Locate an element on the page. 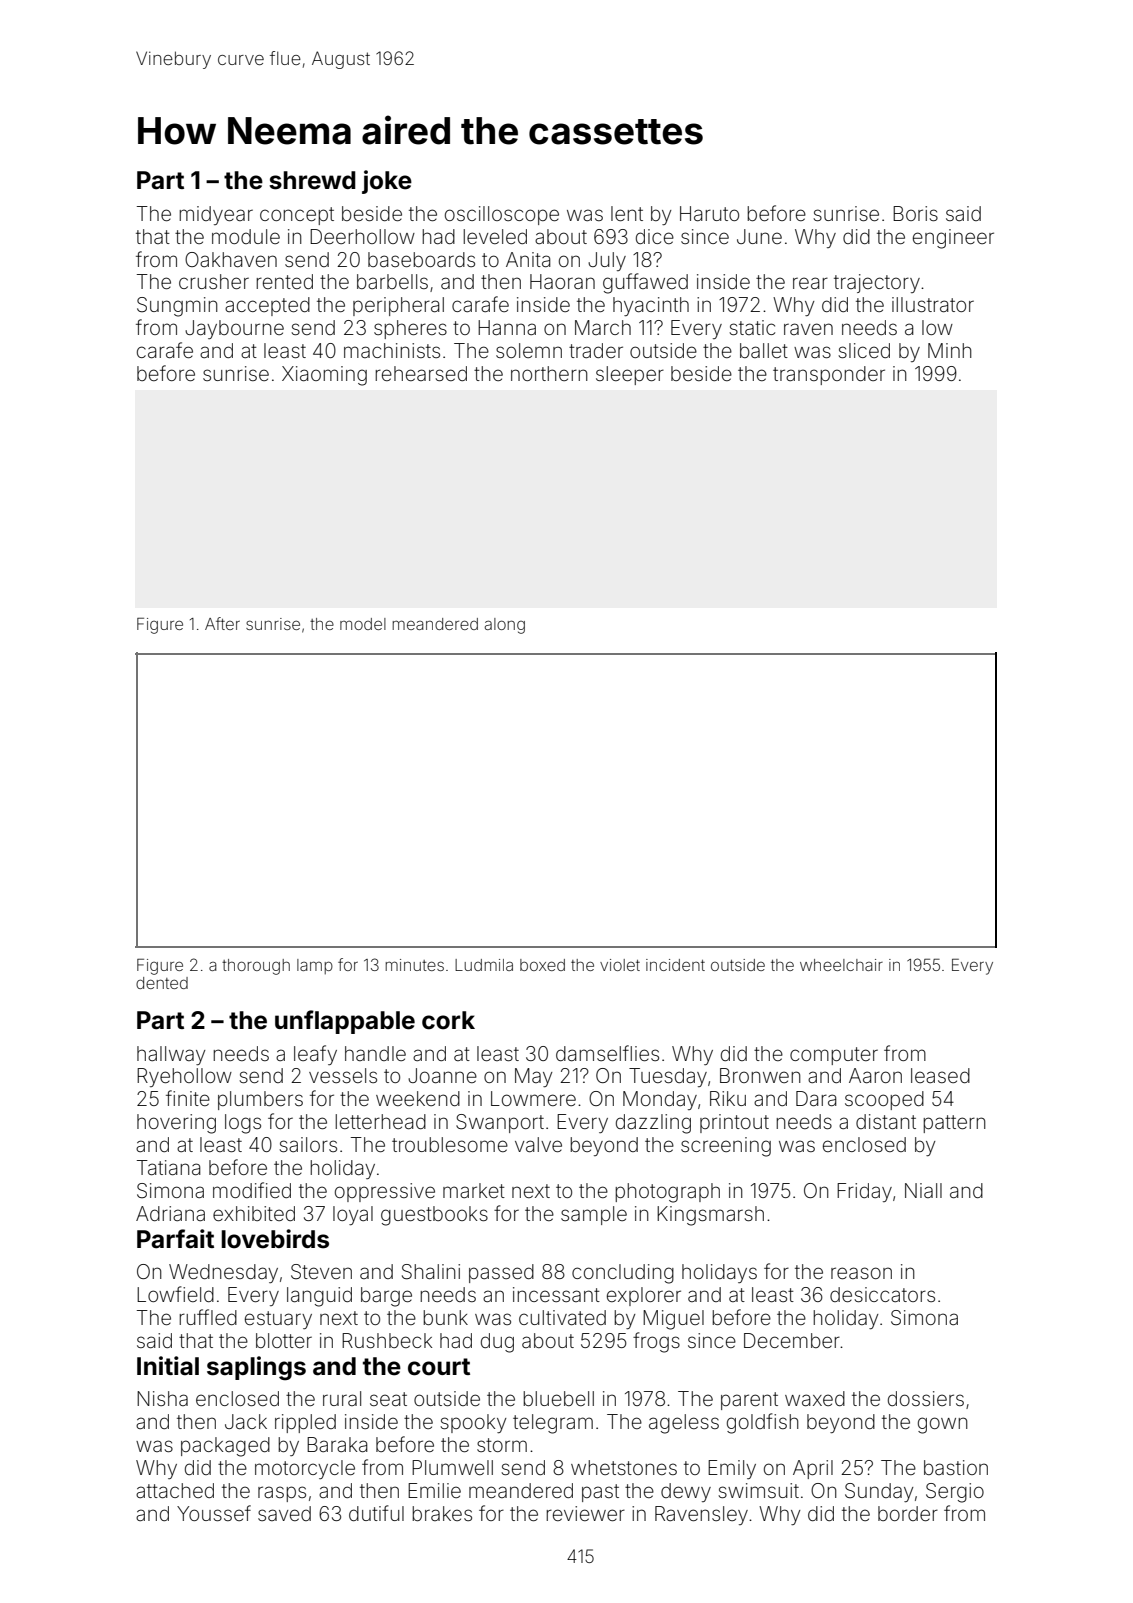 The width and height of the document is (1133, 1603). dented is located at coordinates (162, 983).
